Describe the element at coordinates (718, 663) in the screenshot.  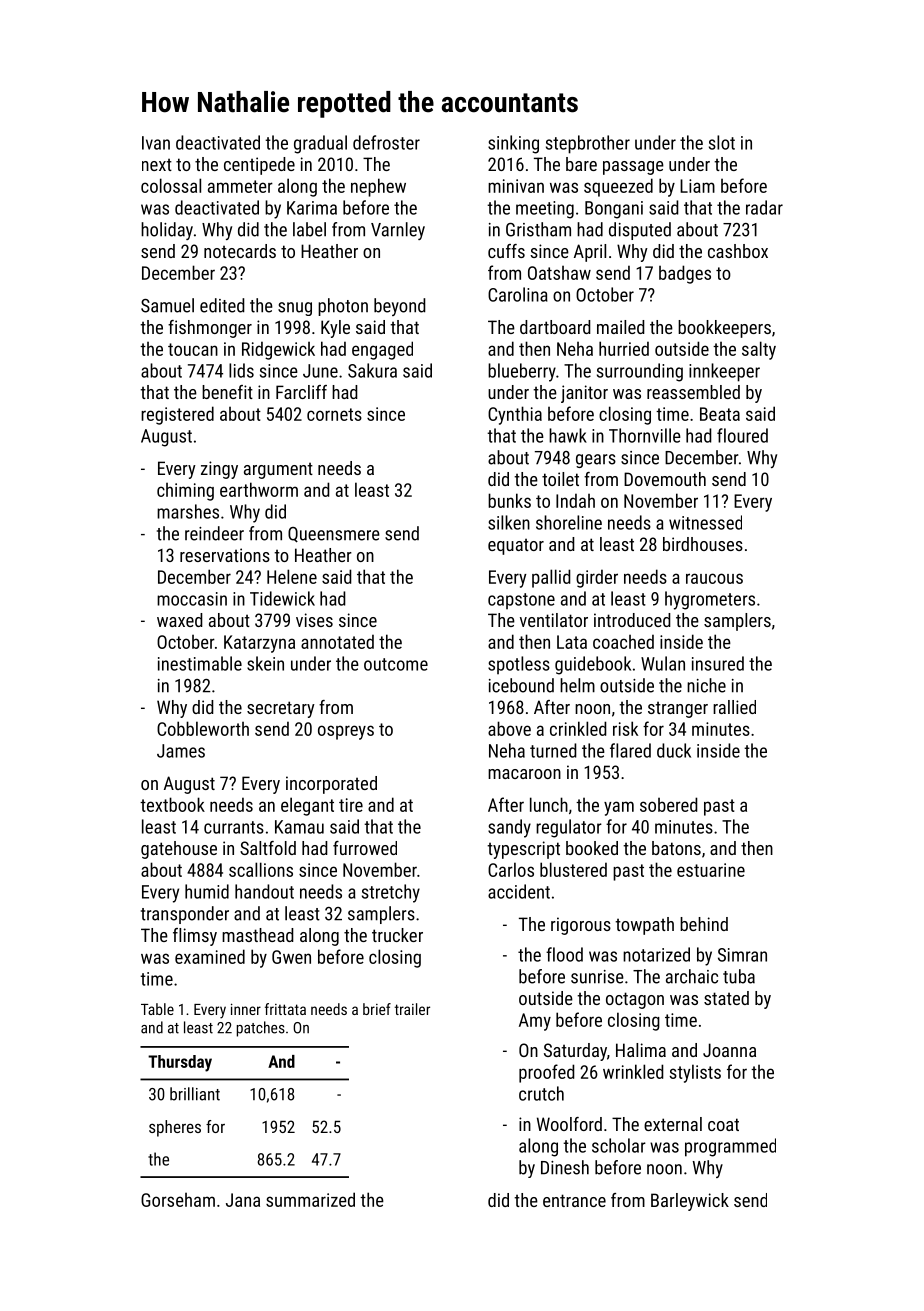
I see `insured` at that location.
